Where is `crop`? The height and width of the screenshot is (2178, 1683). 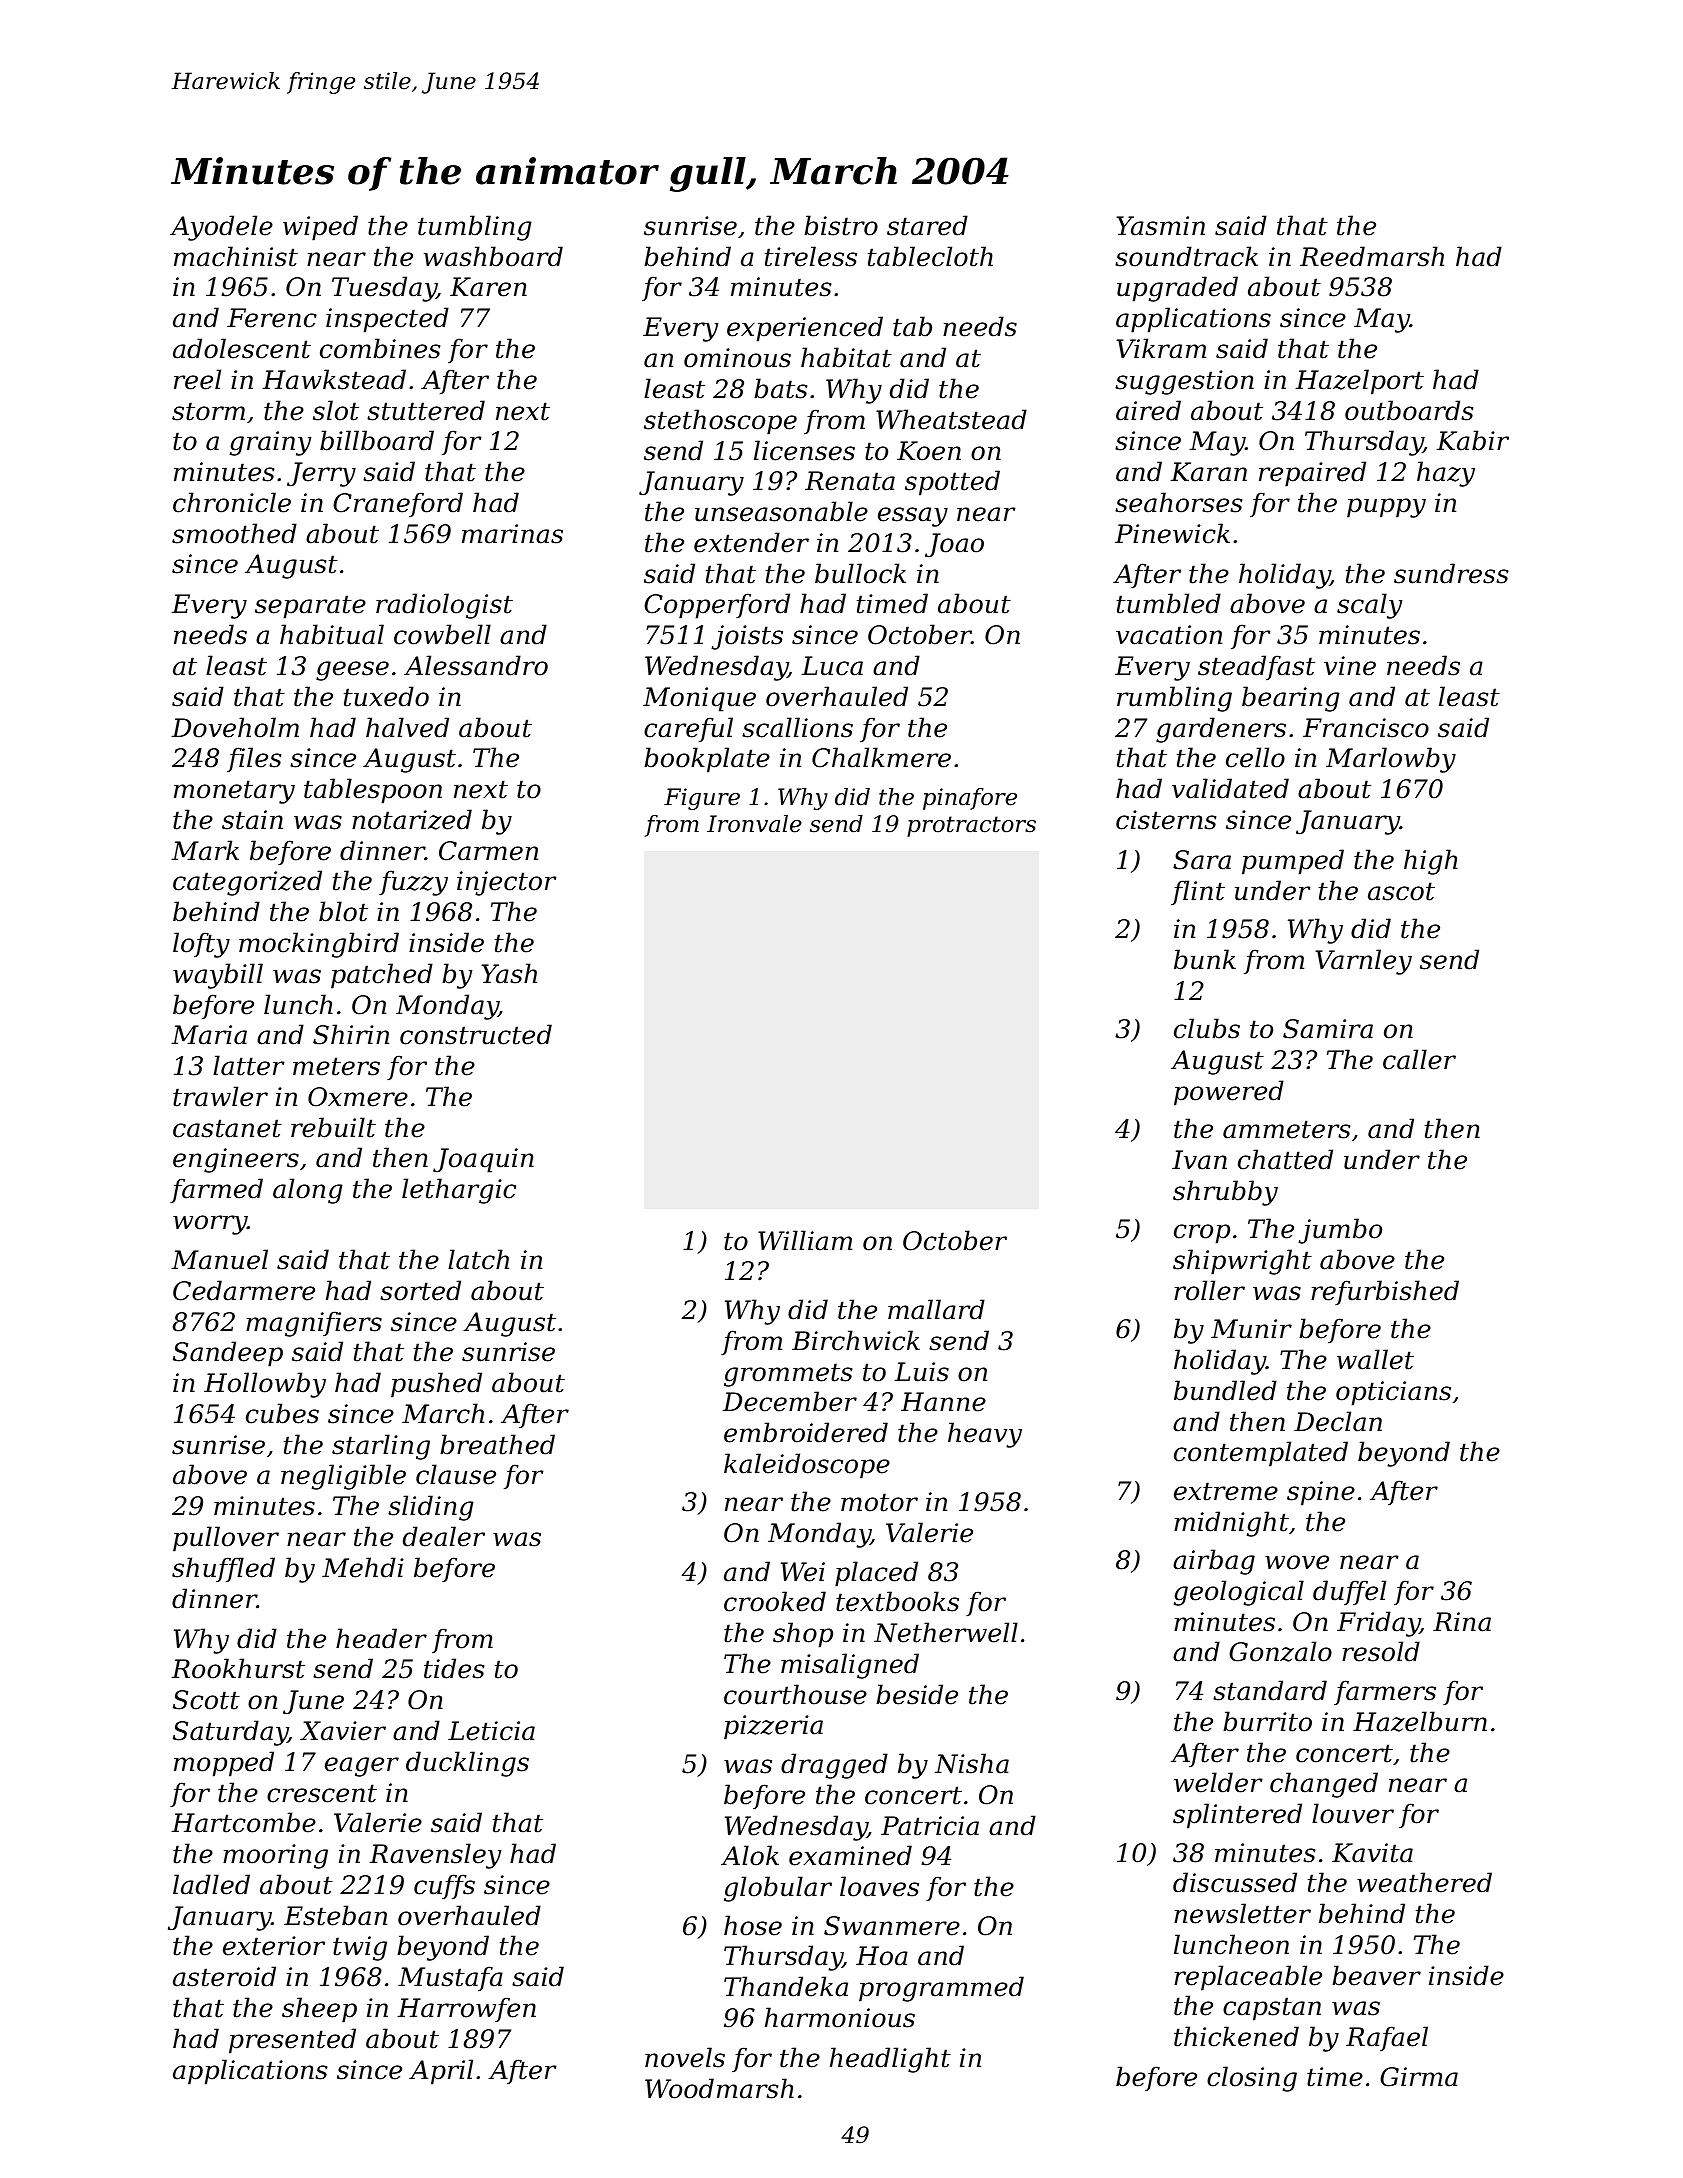 crop is located at coordinates (1202, 1234).
